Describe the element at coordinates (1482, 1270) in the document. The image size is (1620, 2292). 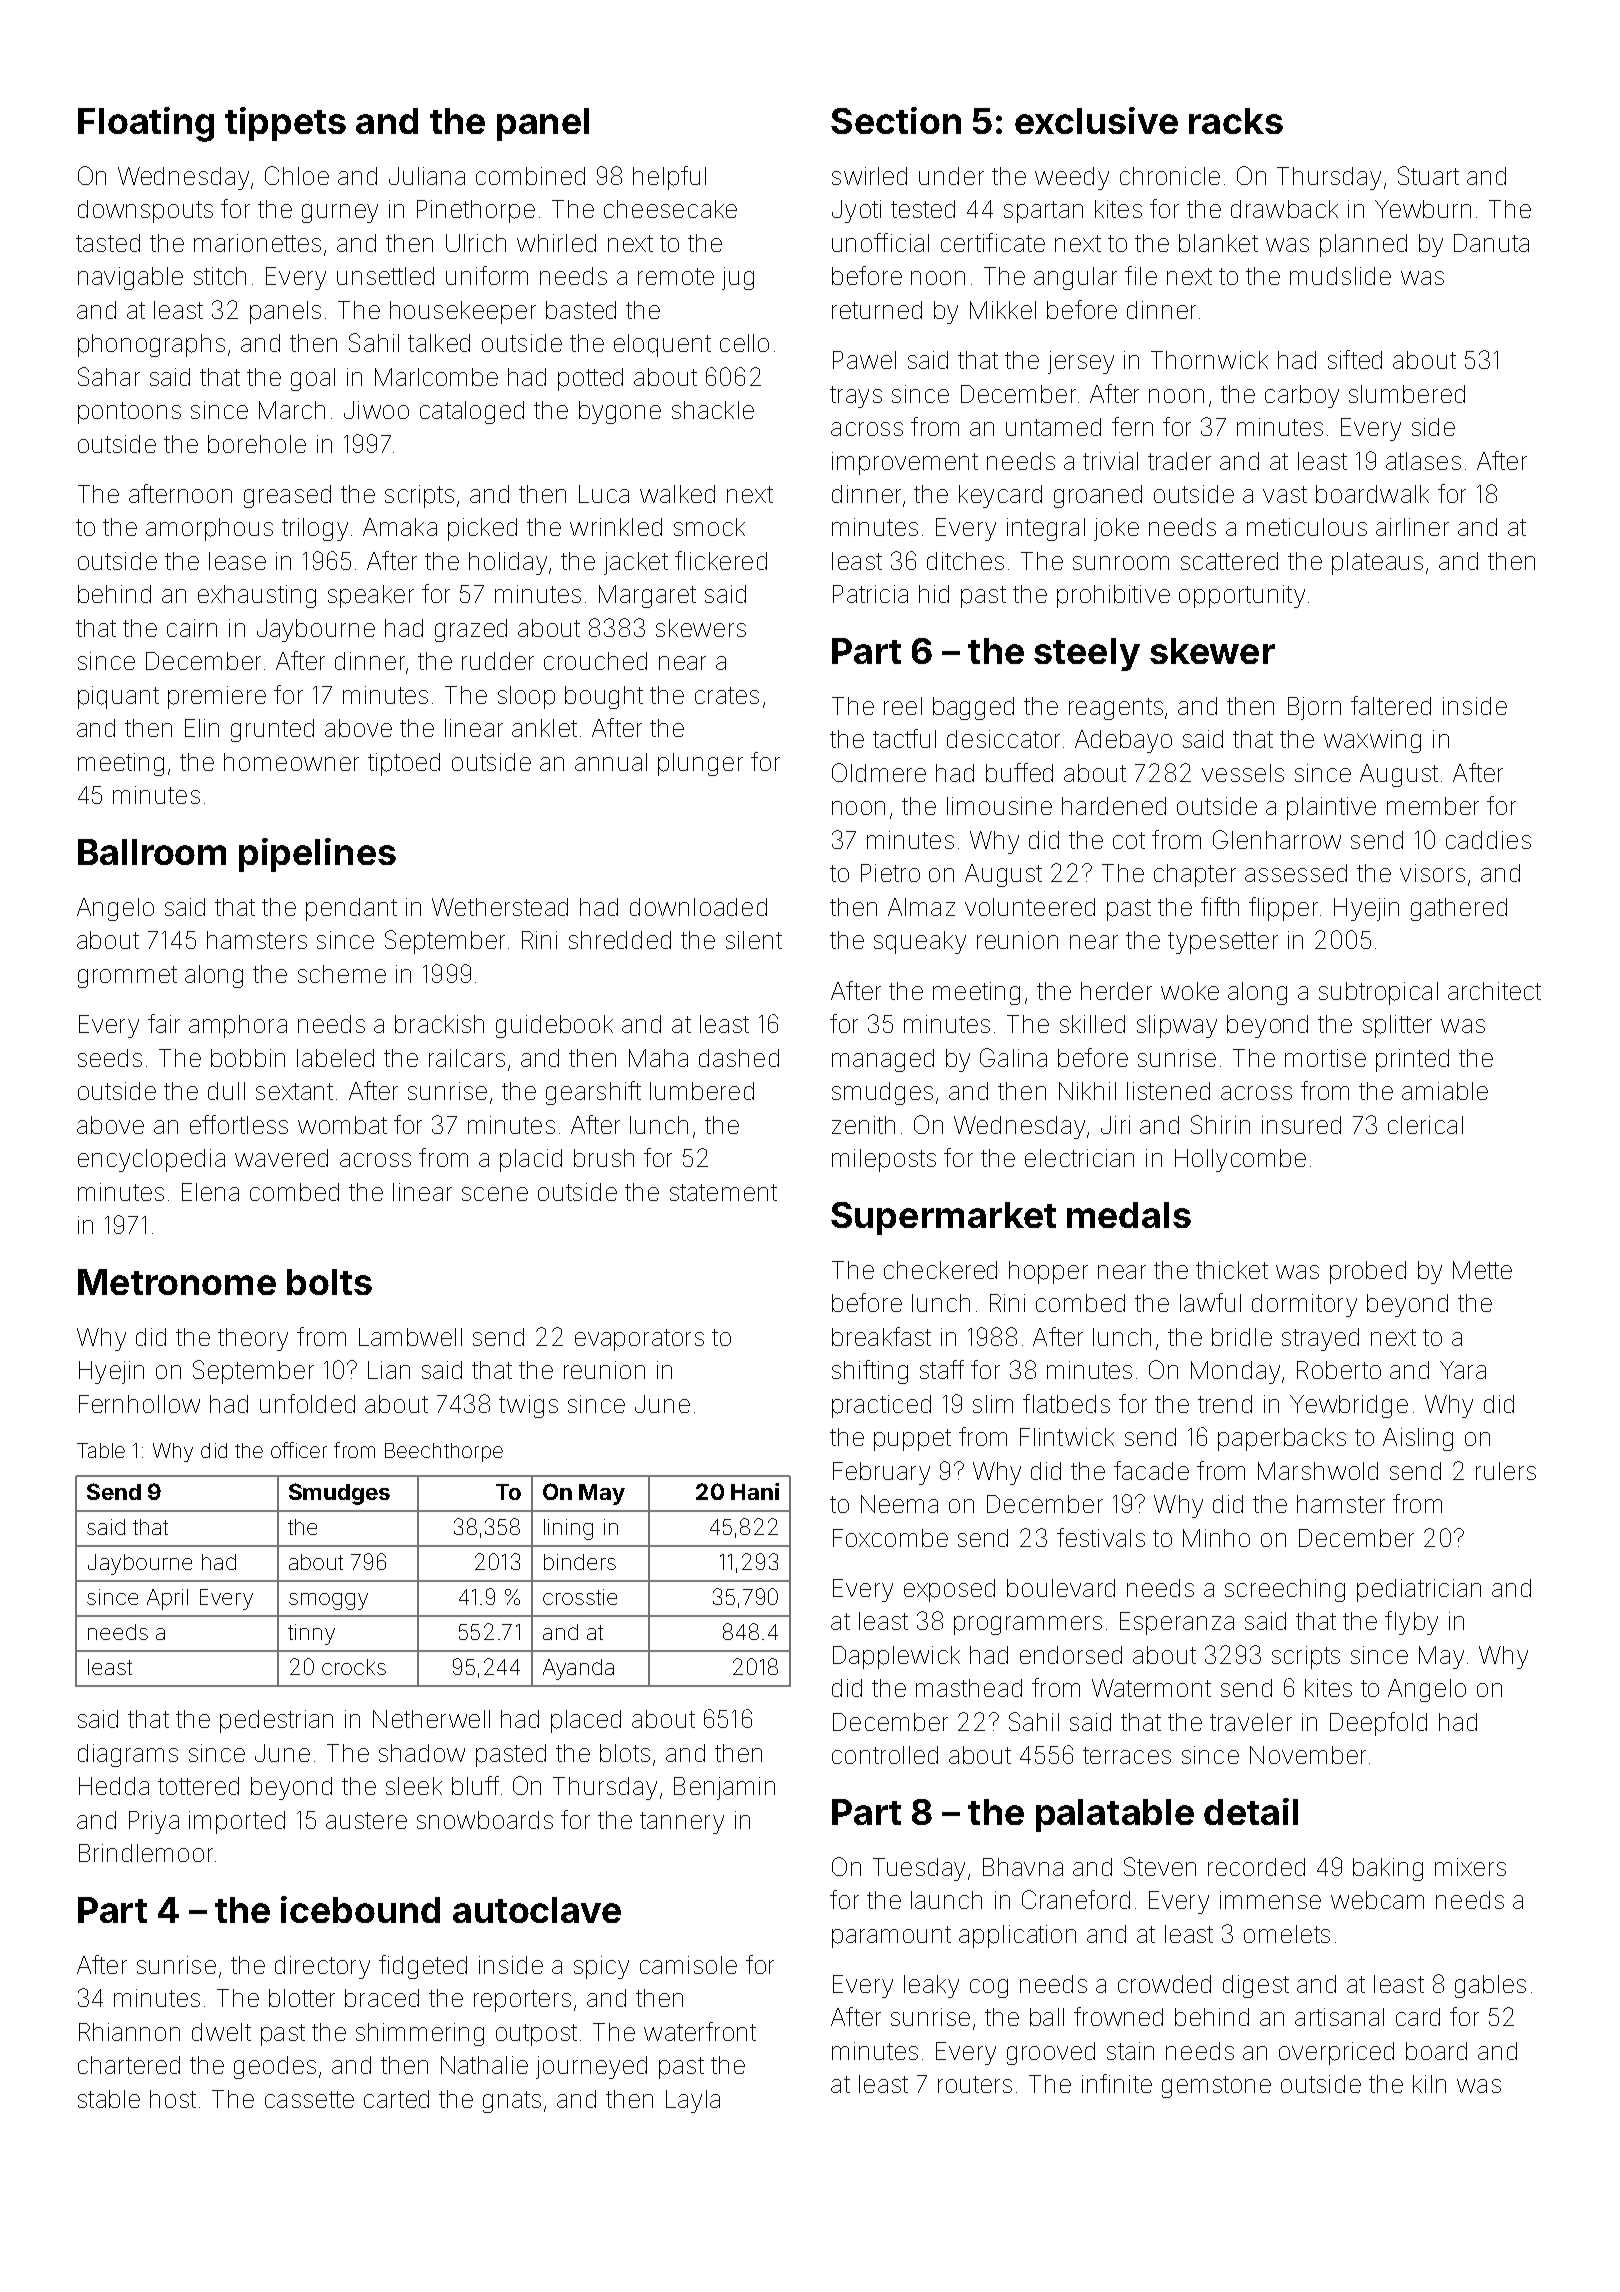
I see `Mette` at that location.
